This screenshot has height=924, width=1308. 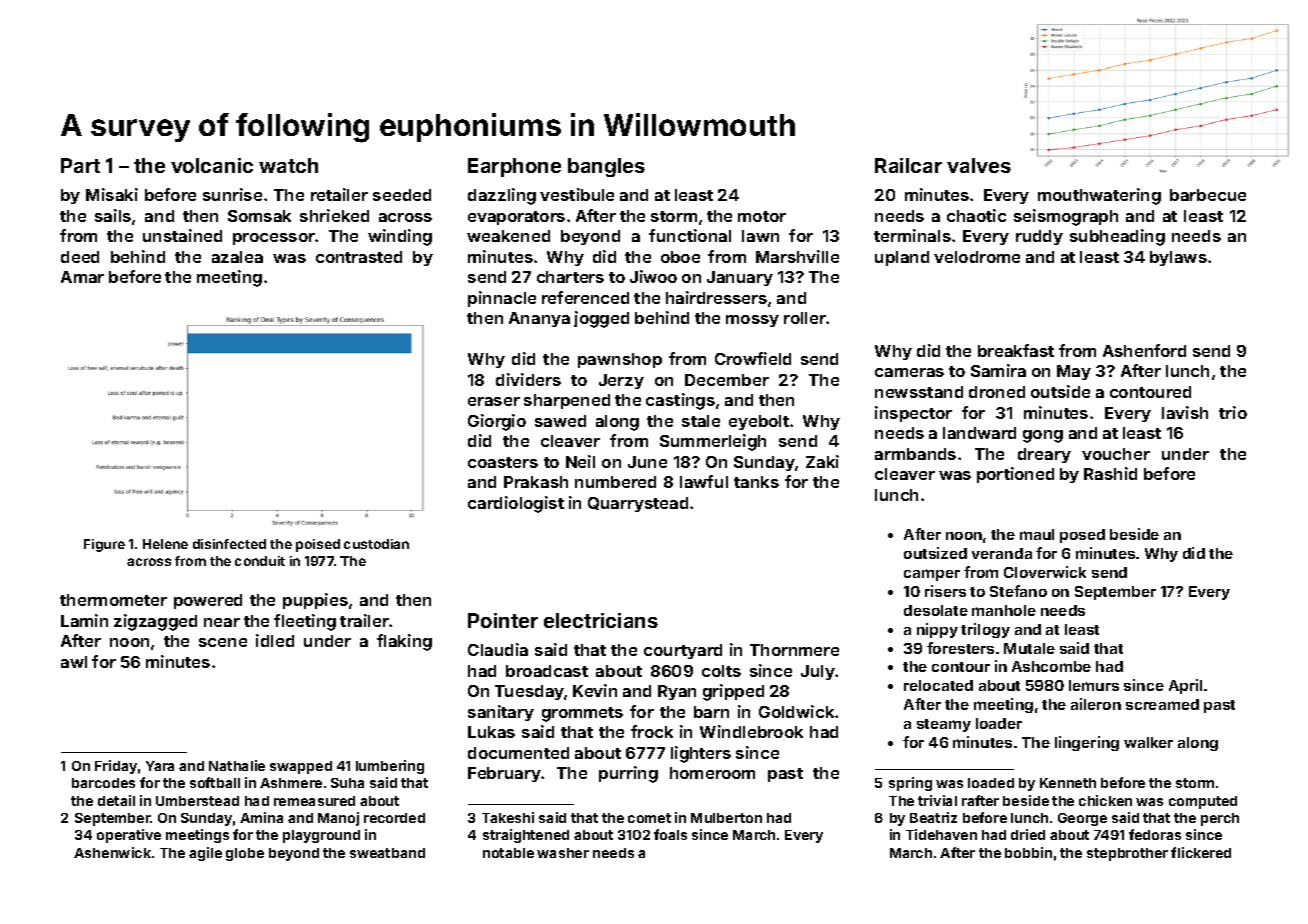 What do you see at coordinates (1178, 258) in the screenshot?
I see `bylaws` at bounding box center [1178, 258].
